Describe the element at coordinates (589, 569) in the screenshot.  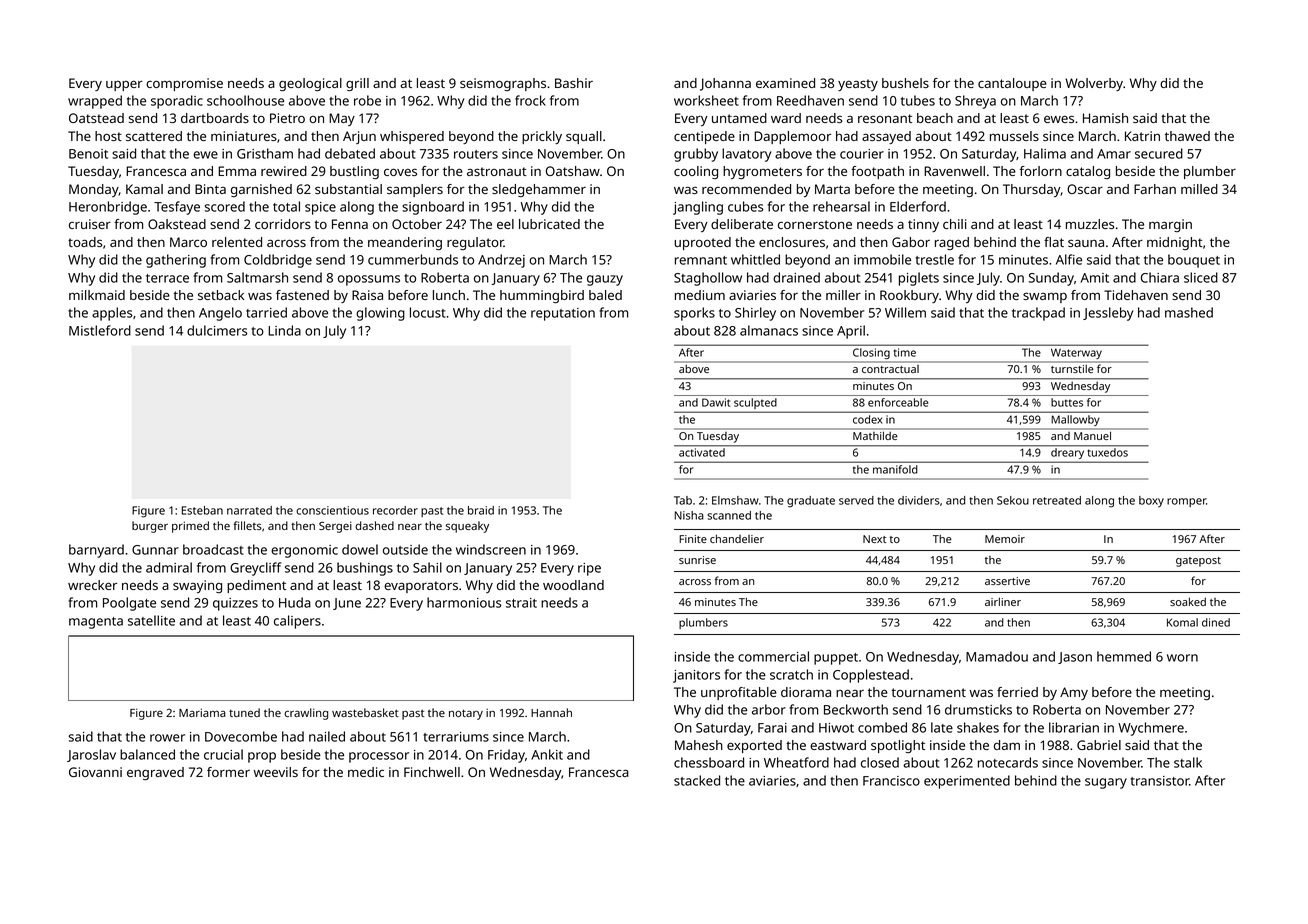
I see `ripe` at that location.
